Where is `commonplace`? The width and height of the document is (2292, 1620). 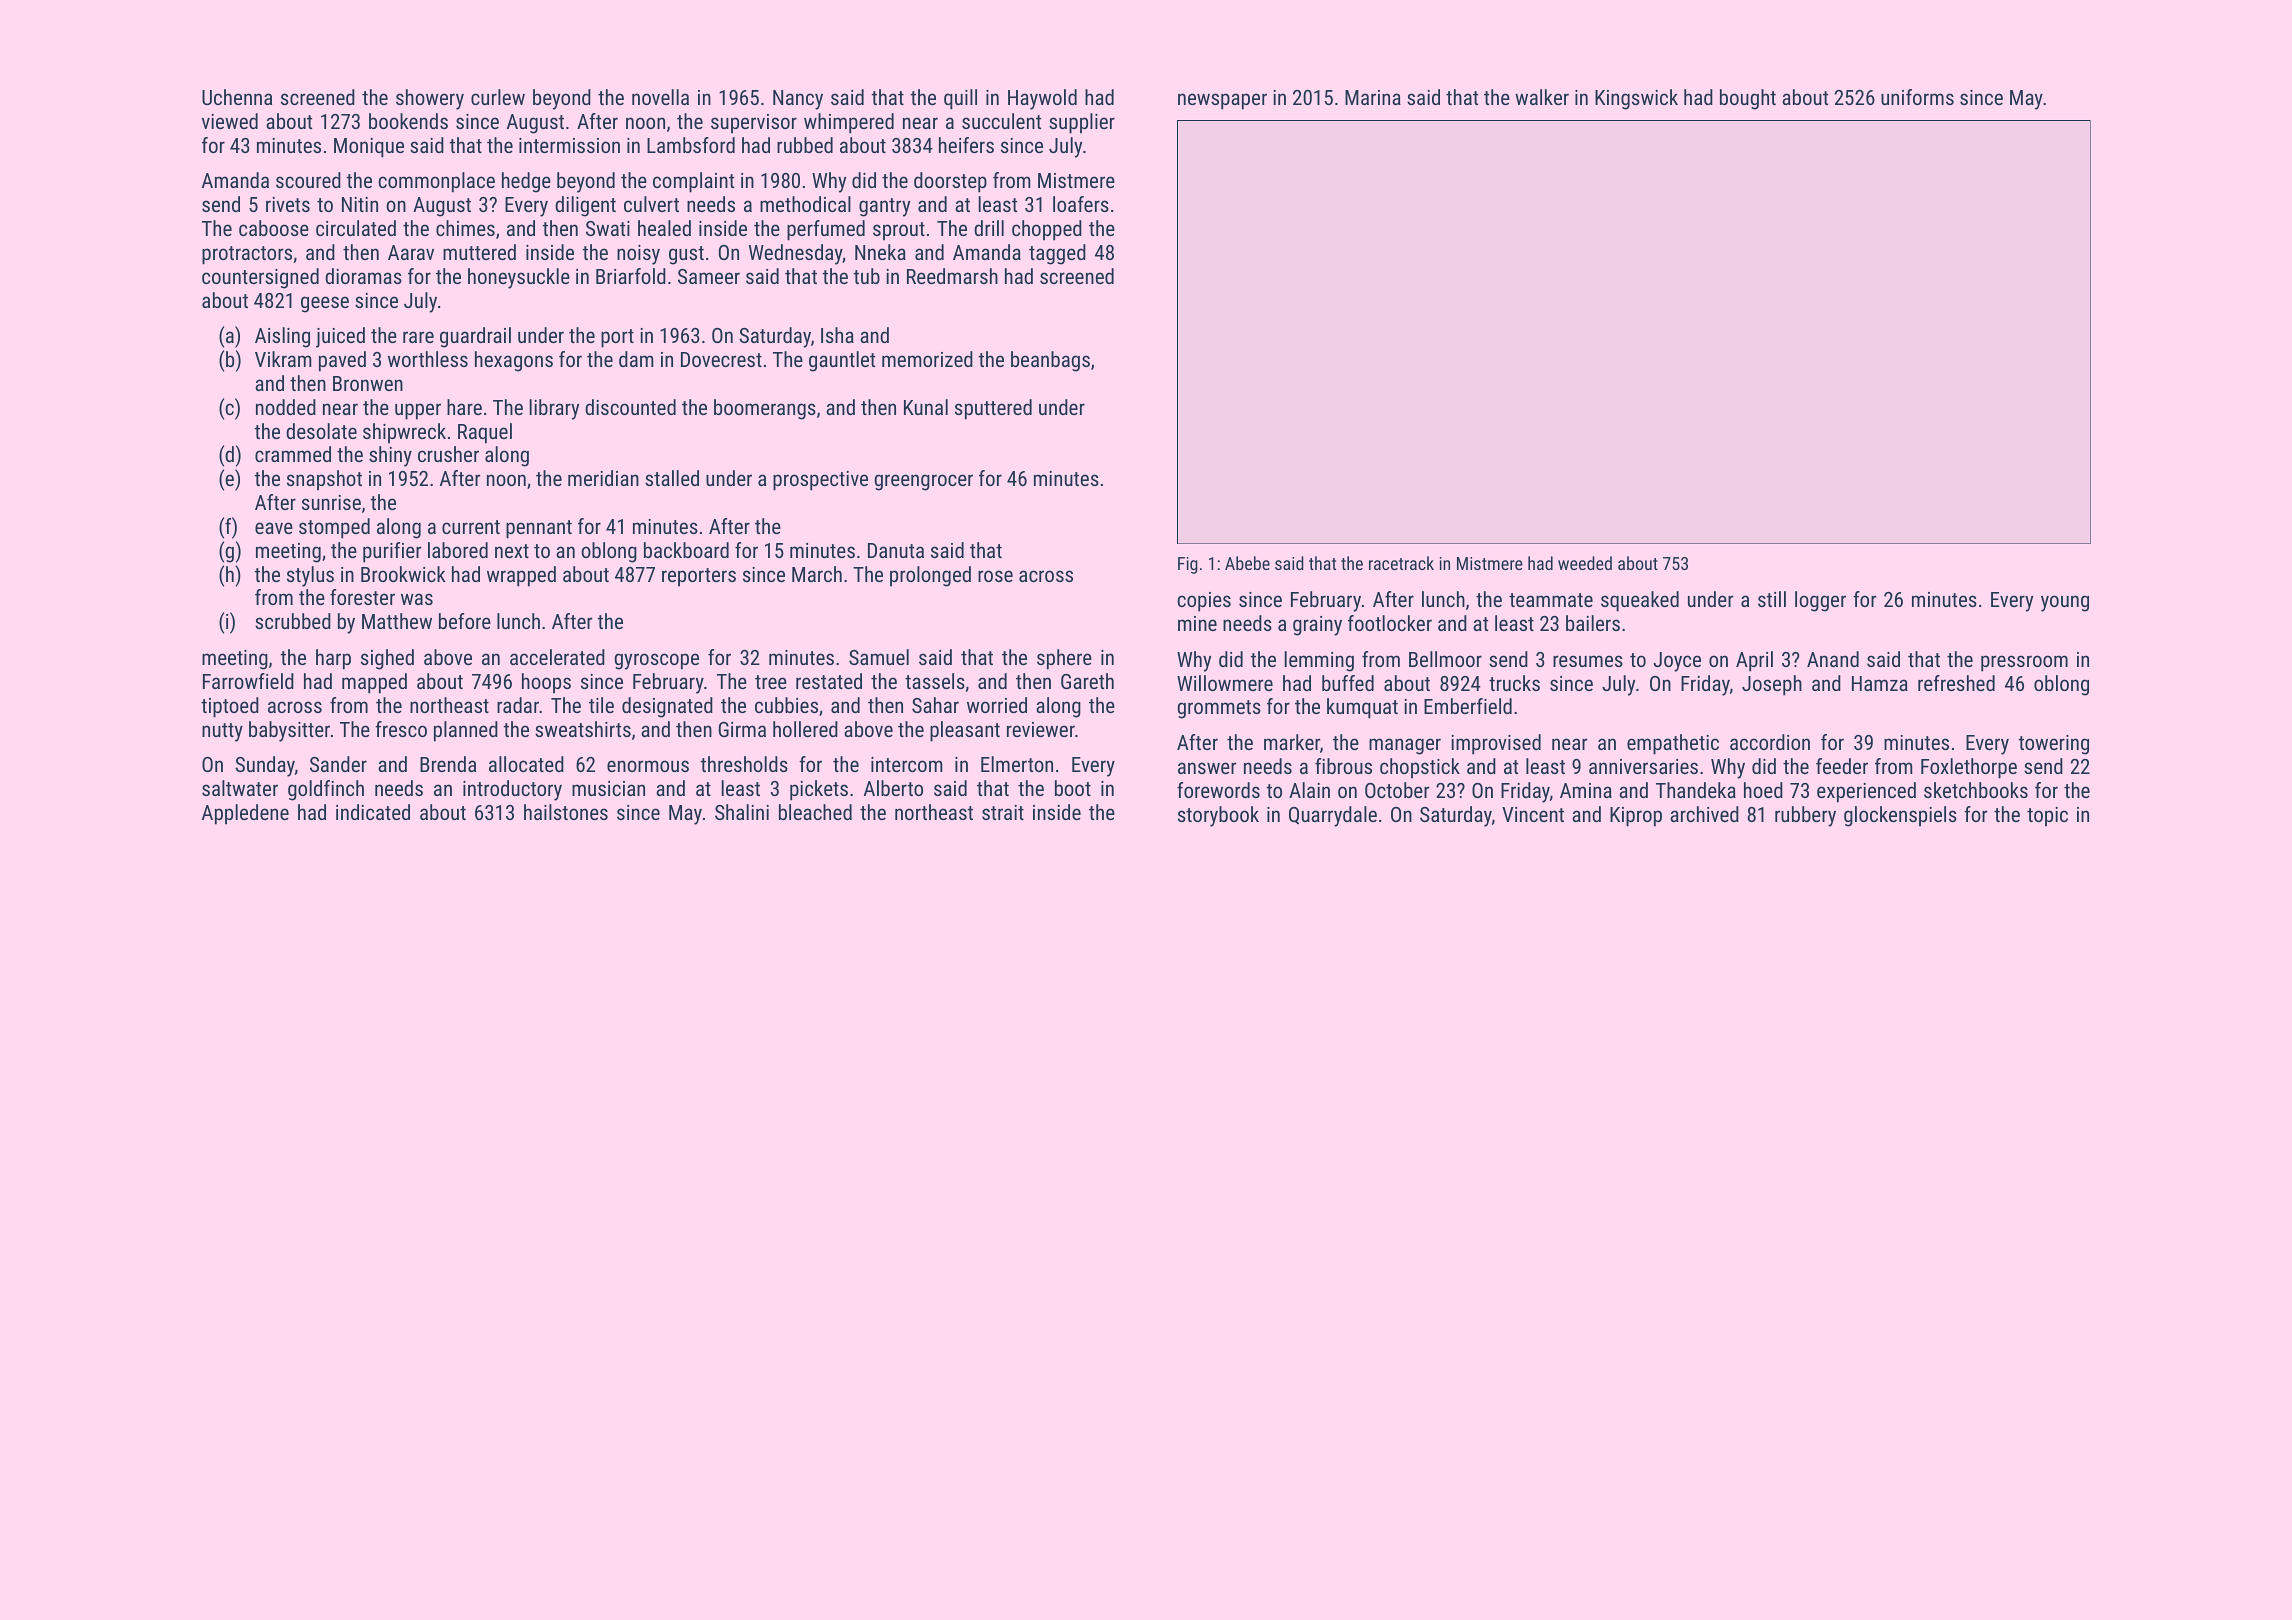 commonplace is located at coordinates (436, 182).
